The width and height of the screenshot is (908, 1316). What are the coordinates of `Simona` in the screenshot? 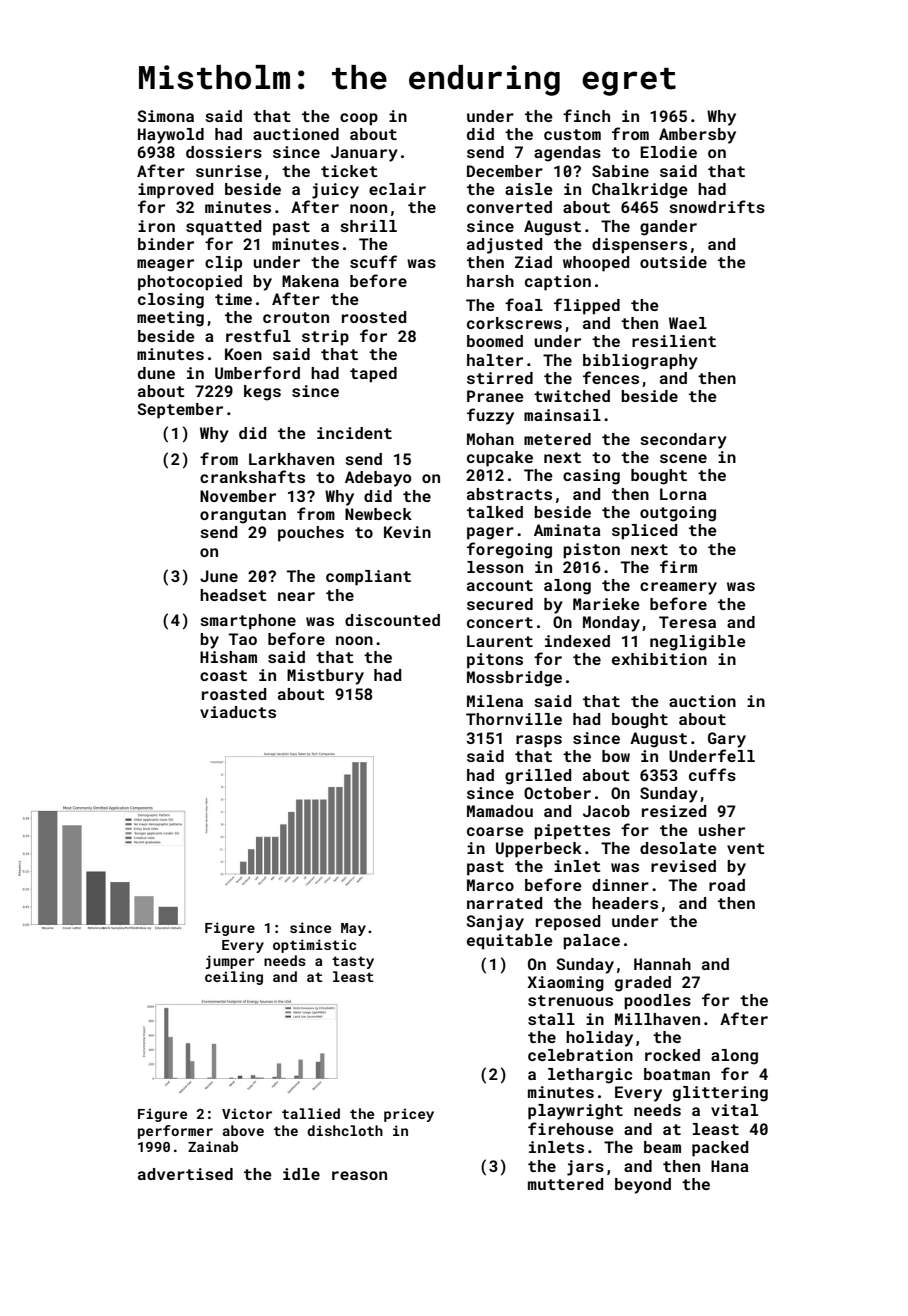 It's located at (166, 116).
